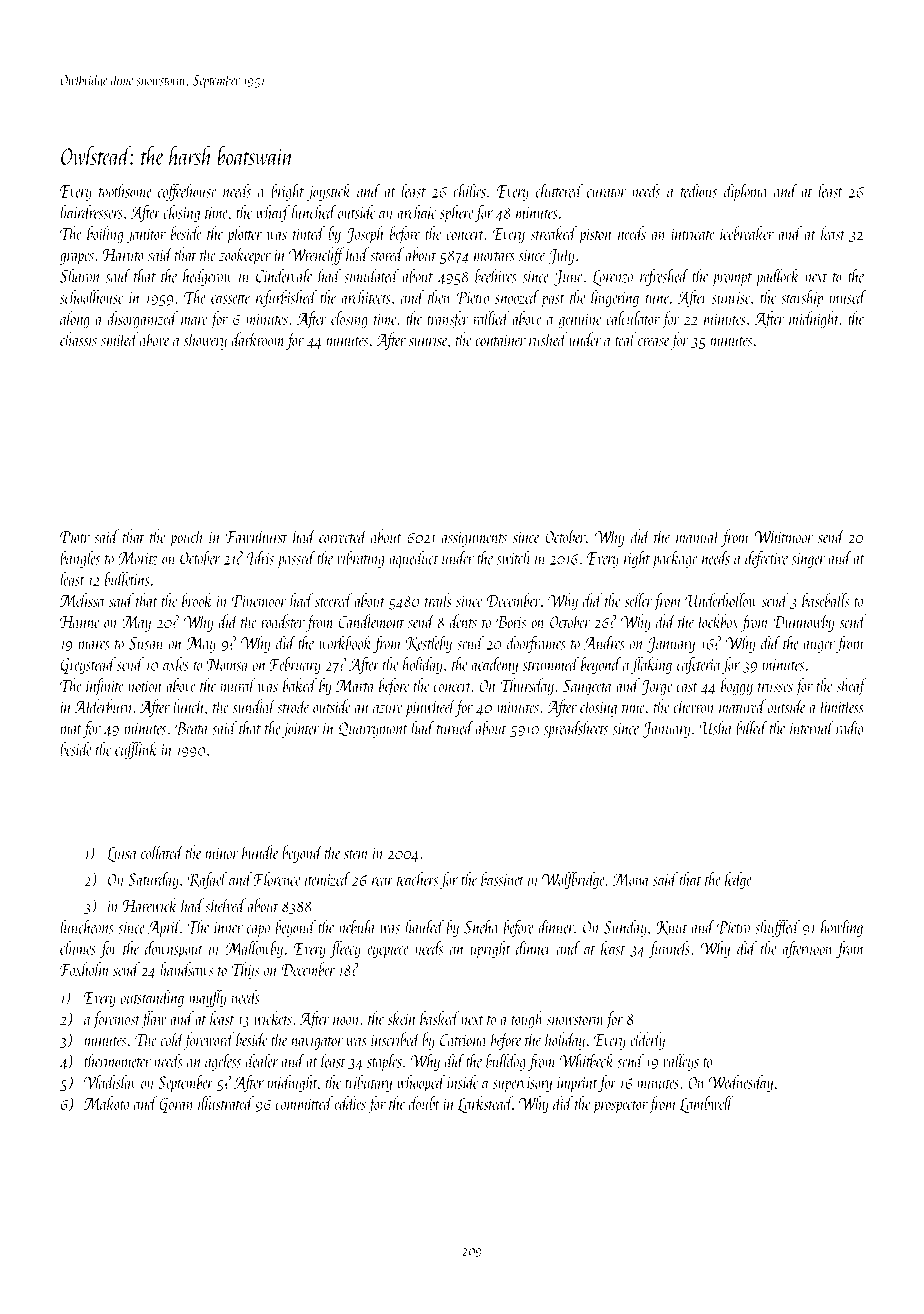 Image resolution: width=924 pixels, height=1314 pixels. What do you see at coordinates (620, 1107) in the document?
I see `prospector` at bounding box center [620, 1107].
